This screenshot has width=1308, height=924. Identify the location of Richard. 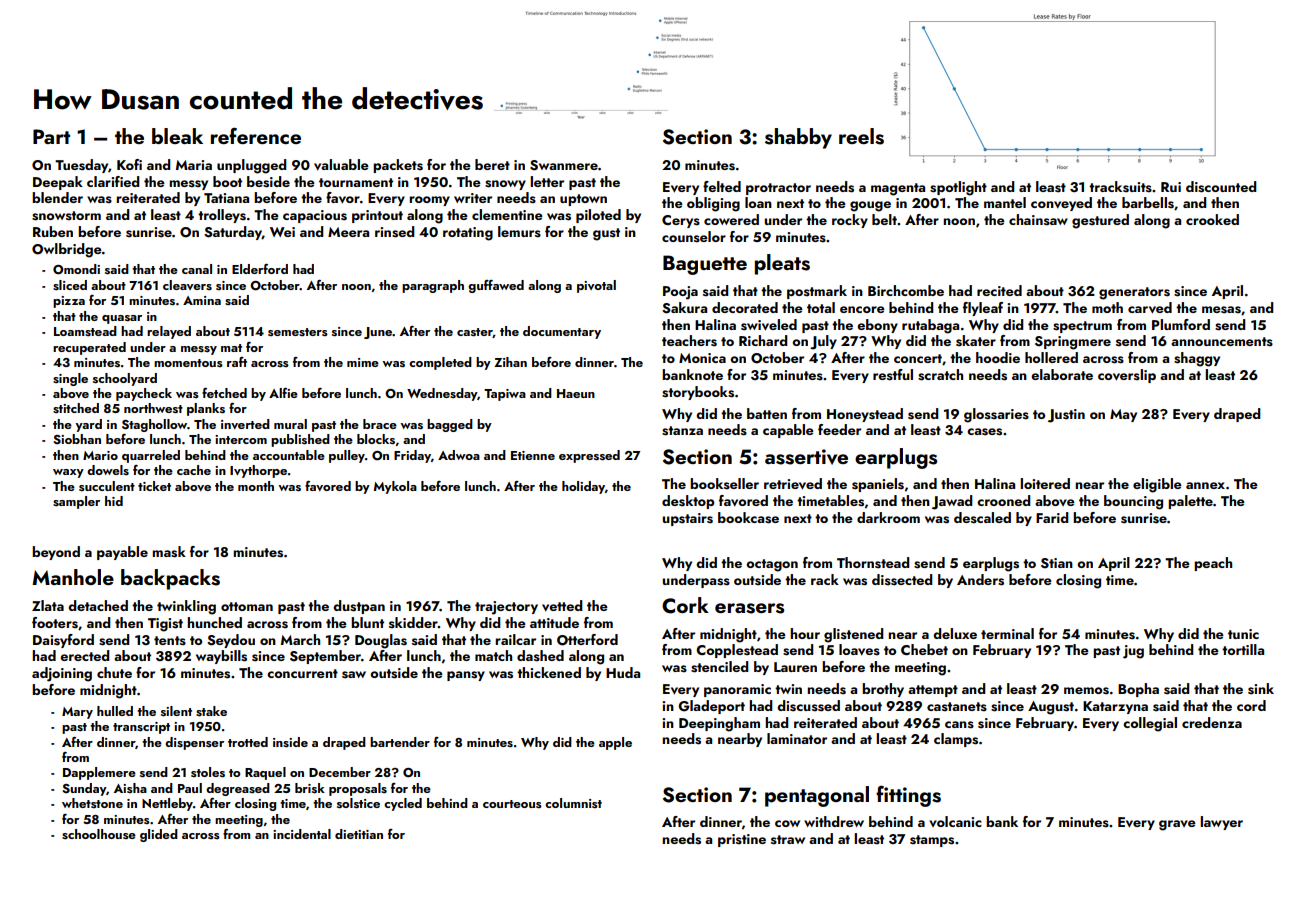
(763, 340).
